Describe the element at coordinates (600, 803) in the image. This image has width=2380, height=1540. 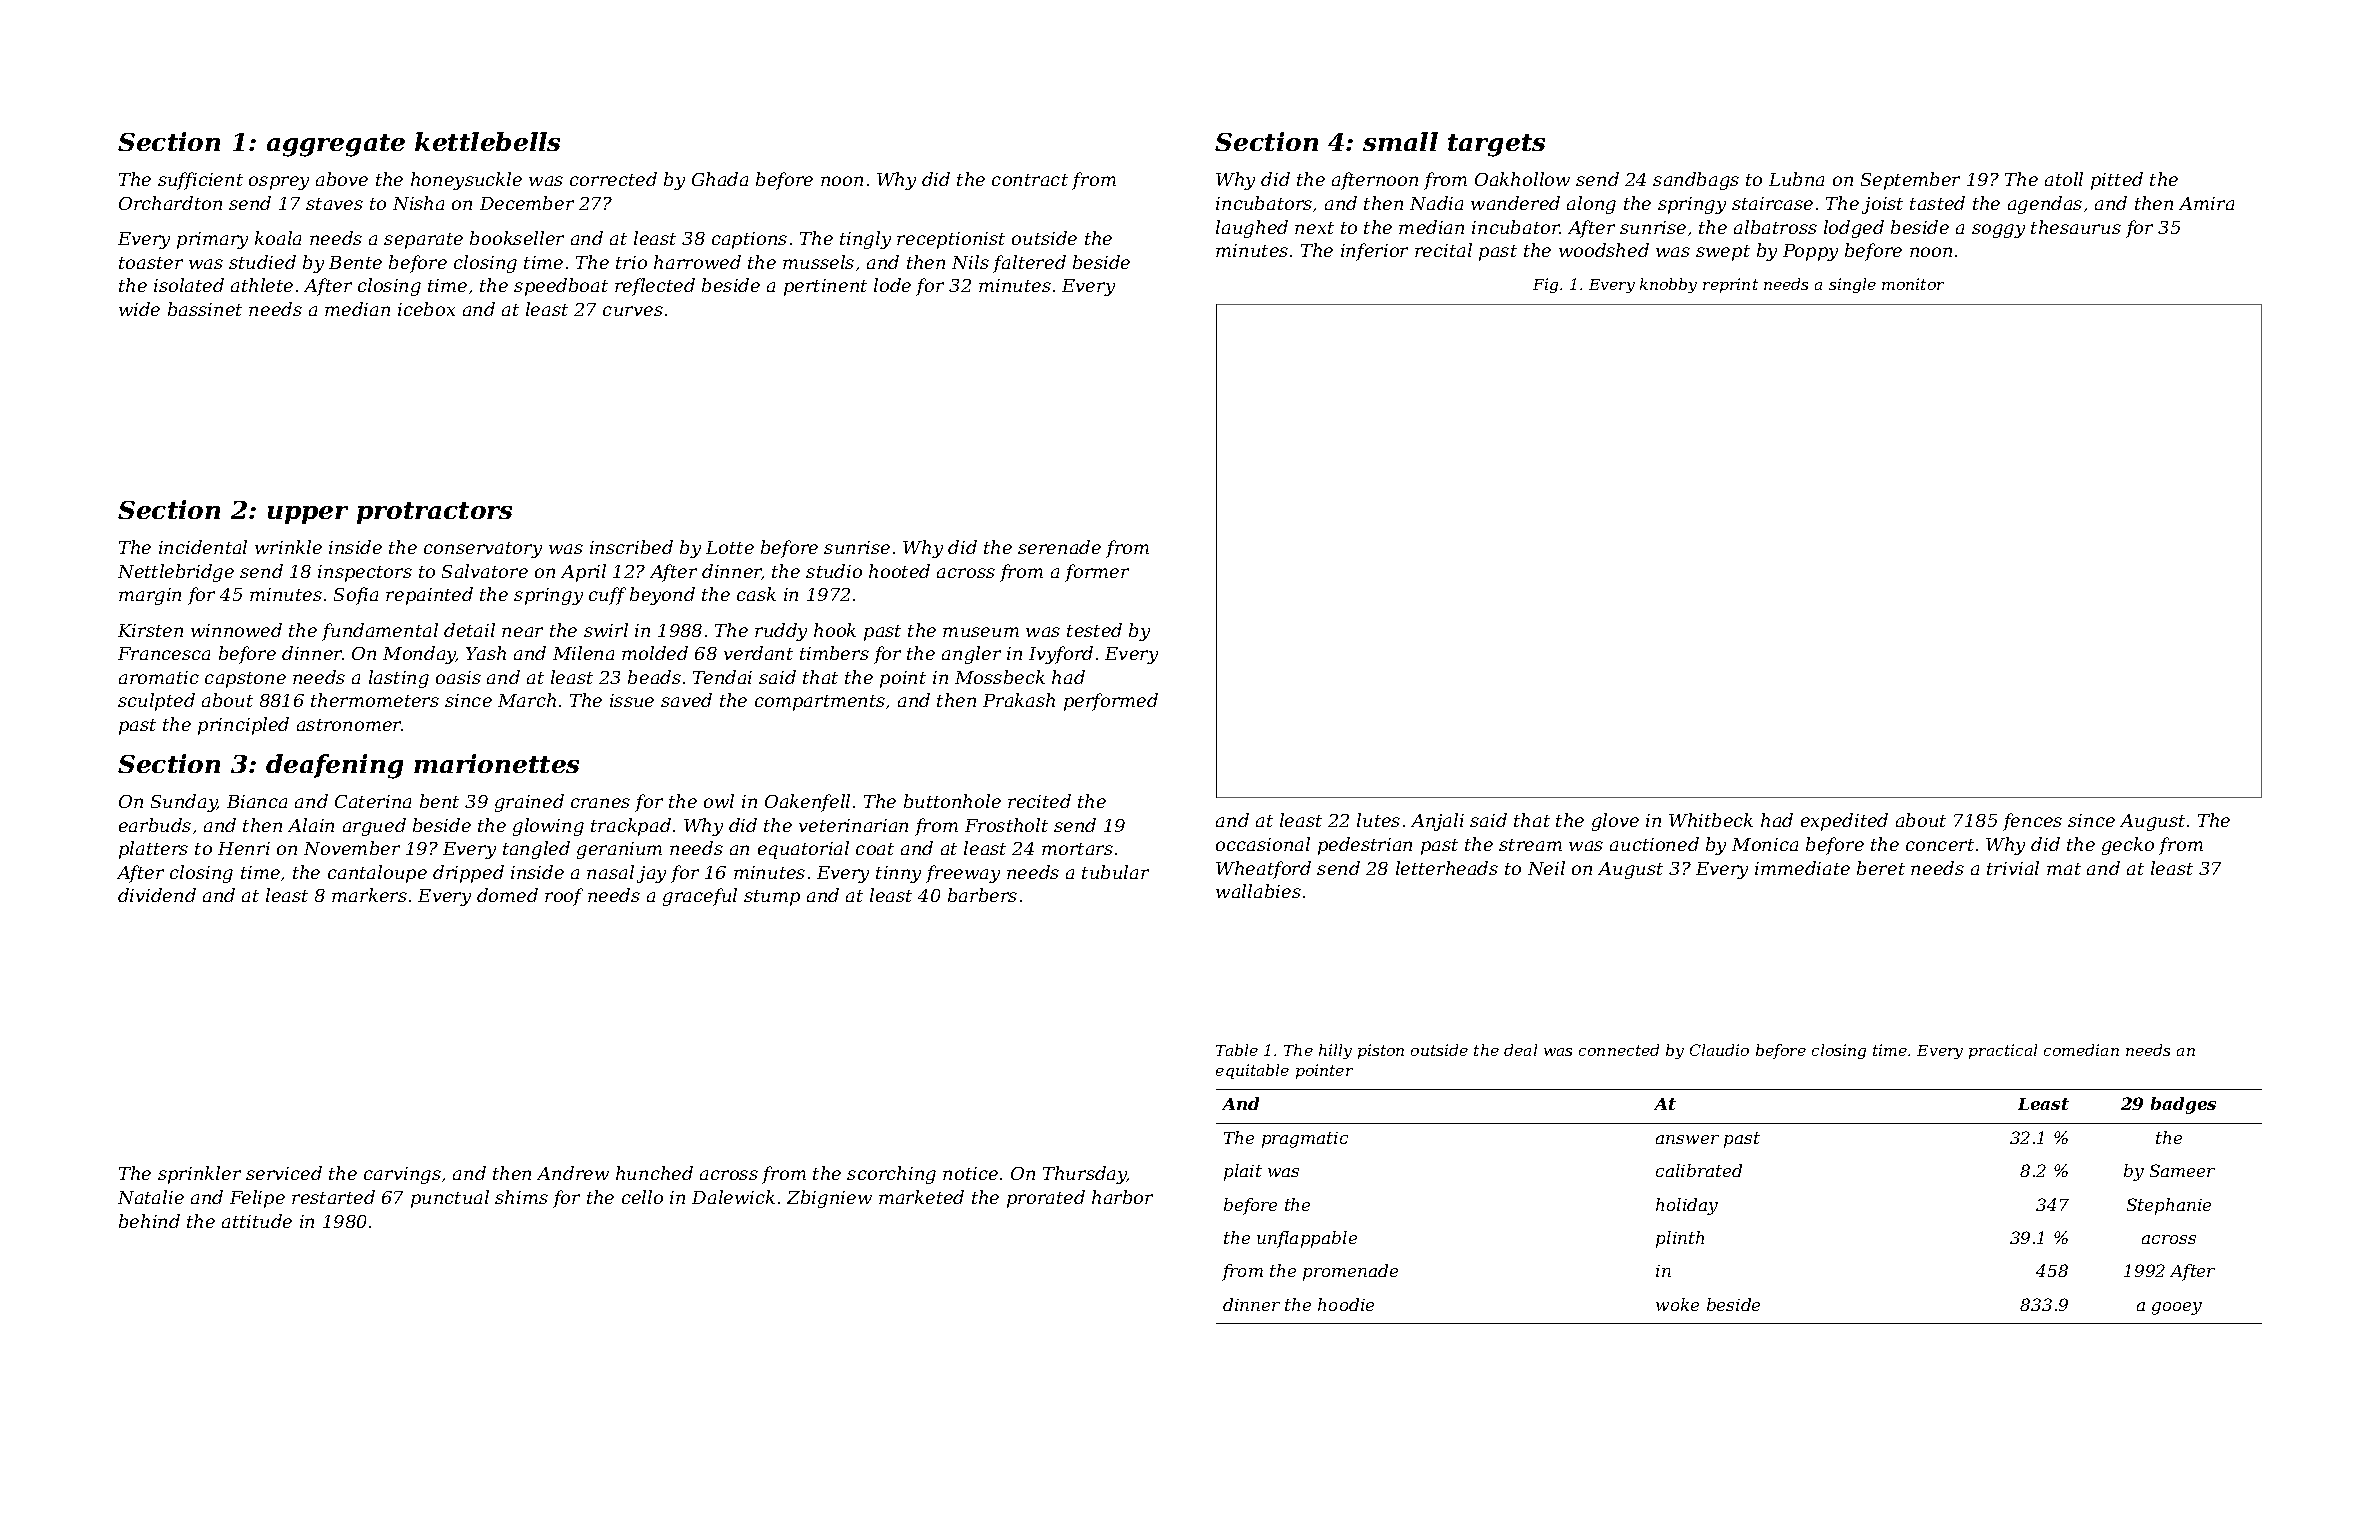
I see `cranes` at that location.
